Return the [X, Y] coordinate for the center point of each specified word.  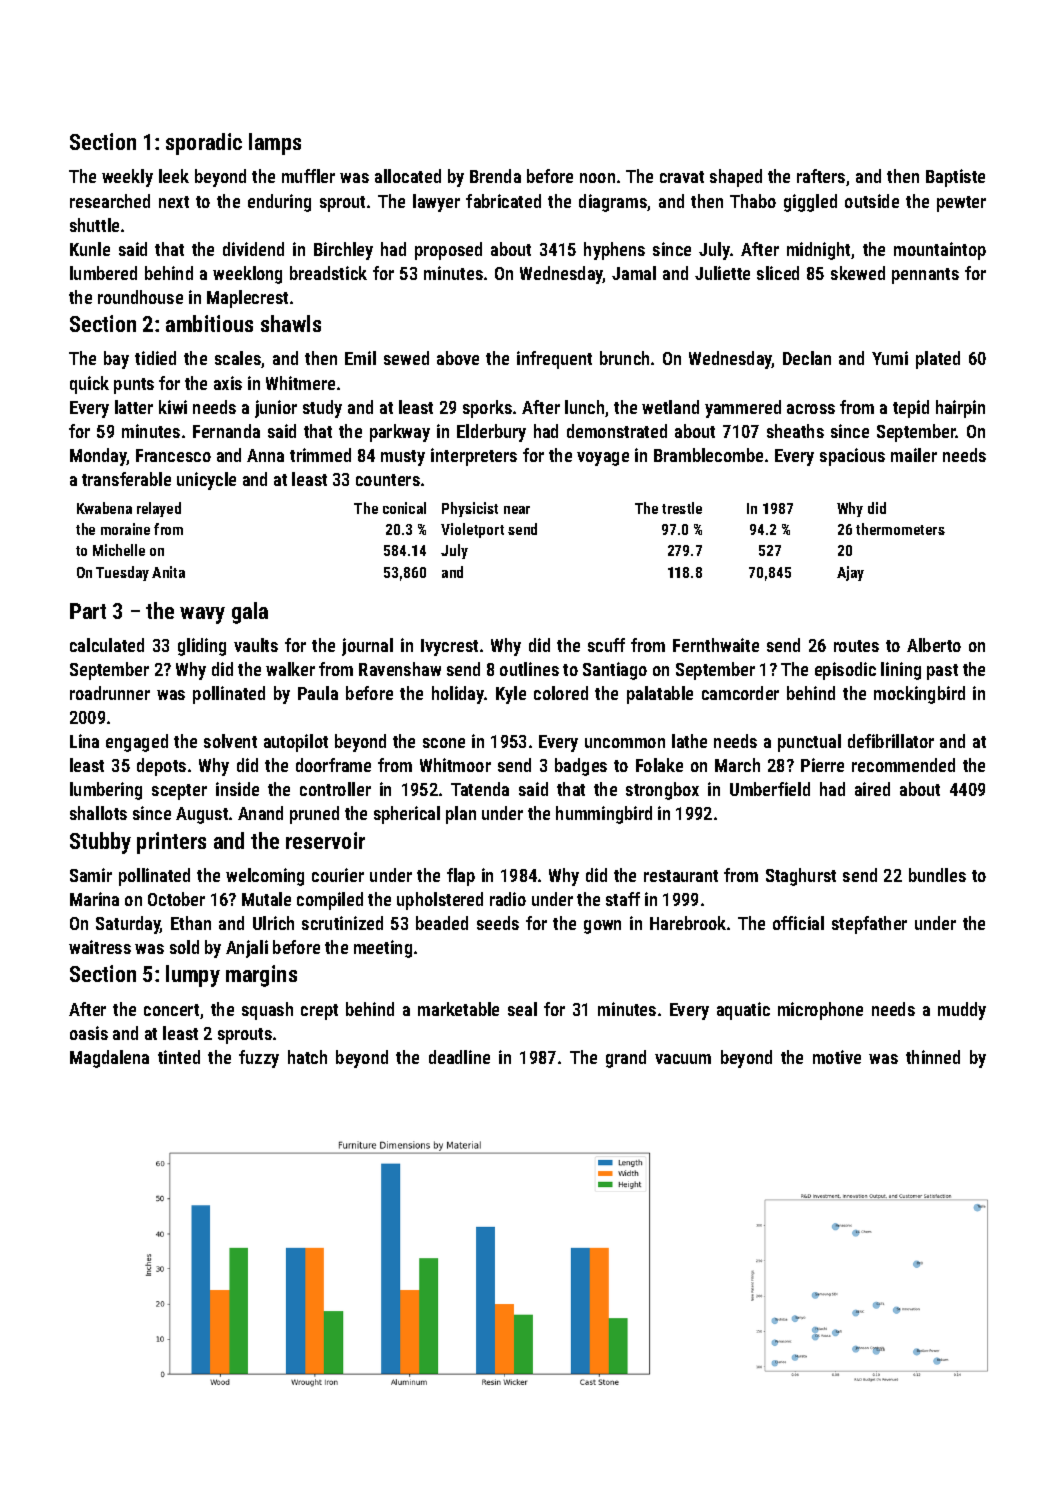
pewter [961, 204]
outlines [529, 669]
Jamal [634, 273]
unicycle [206, 481]
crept [319, 1012]
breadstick [328, 273]
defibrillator [891, 741]
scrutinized [342, 923]
